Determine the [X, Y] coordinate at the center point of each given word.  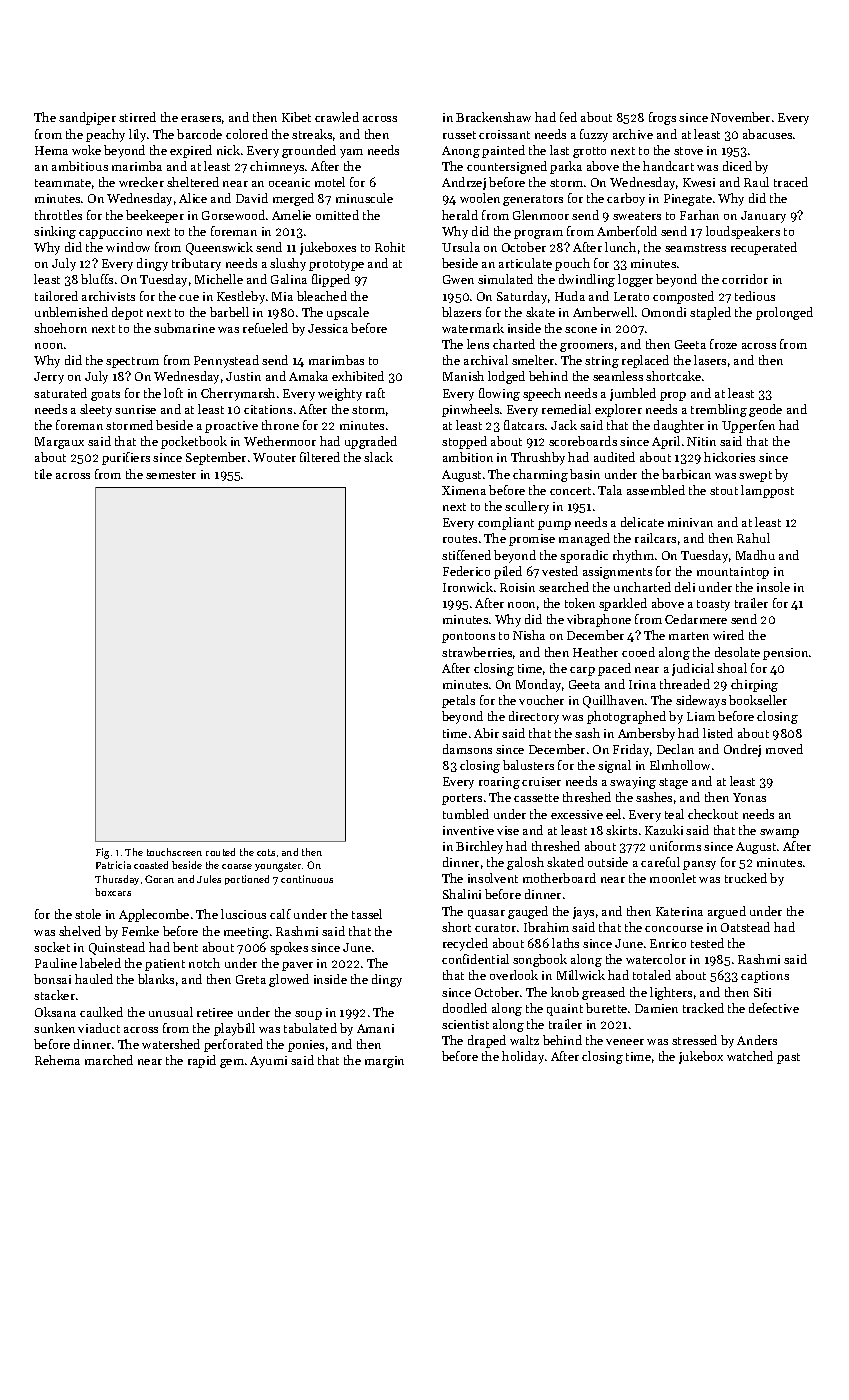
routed [220, 852]
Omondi [664, 312]
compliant [506, 523]
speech [542, 394]
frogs [662, 118]
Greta [251, 979]
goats [105, 395]
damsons [467, 749]
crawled [337, 117]
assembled [656, 490]
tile [43, 474]
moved [784, 749]
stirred [137, 117]
